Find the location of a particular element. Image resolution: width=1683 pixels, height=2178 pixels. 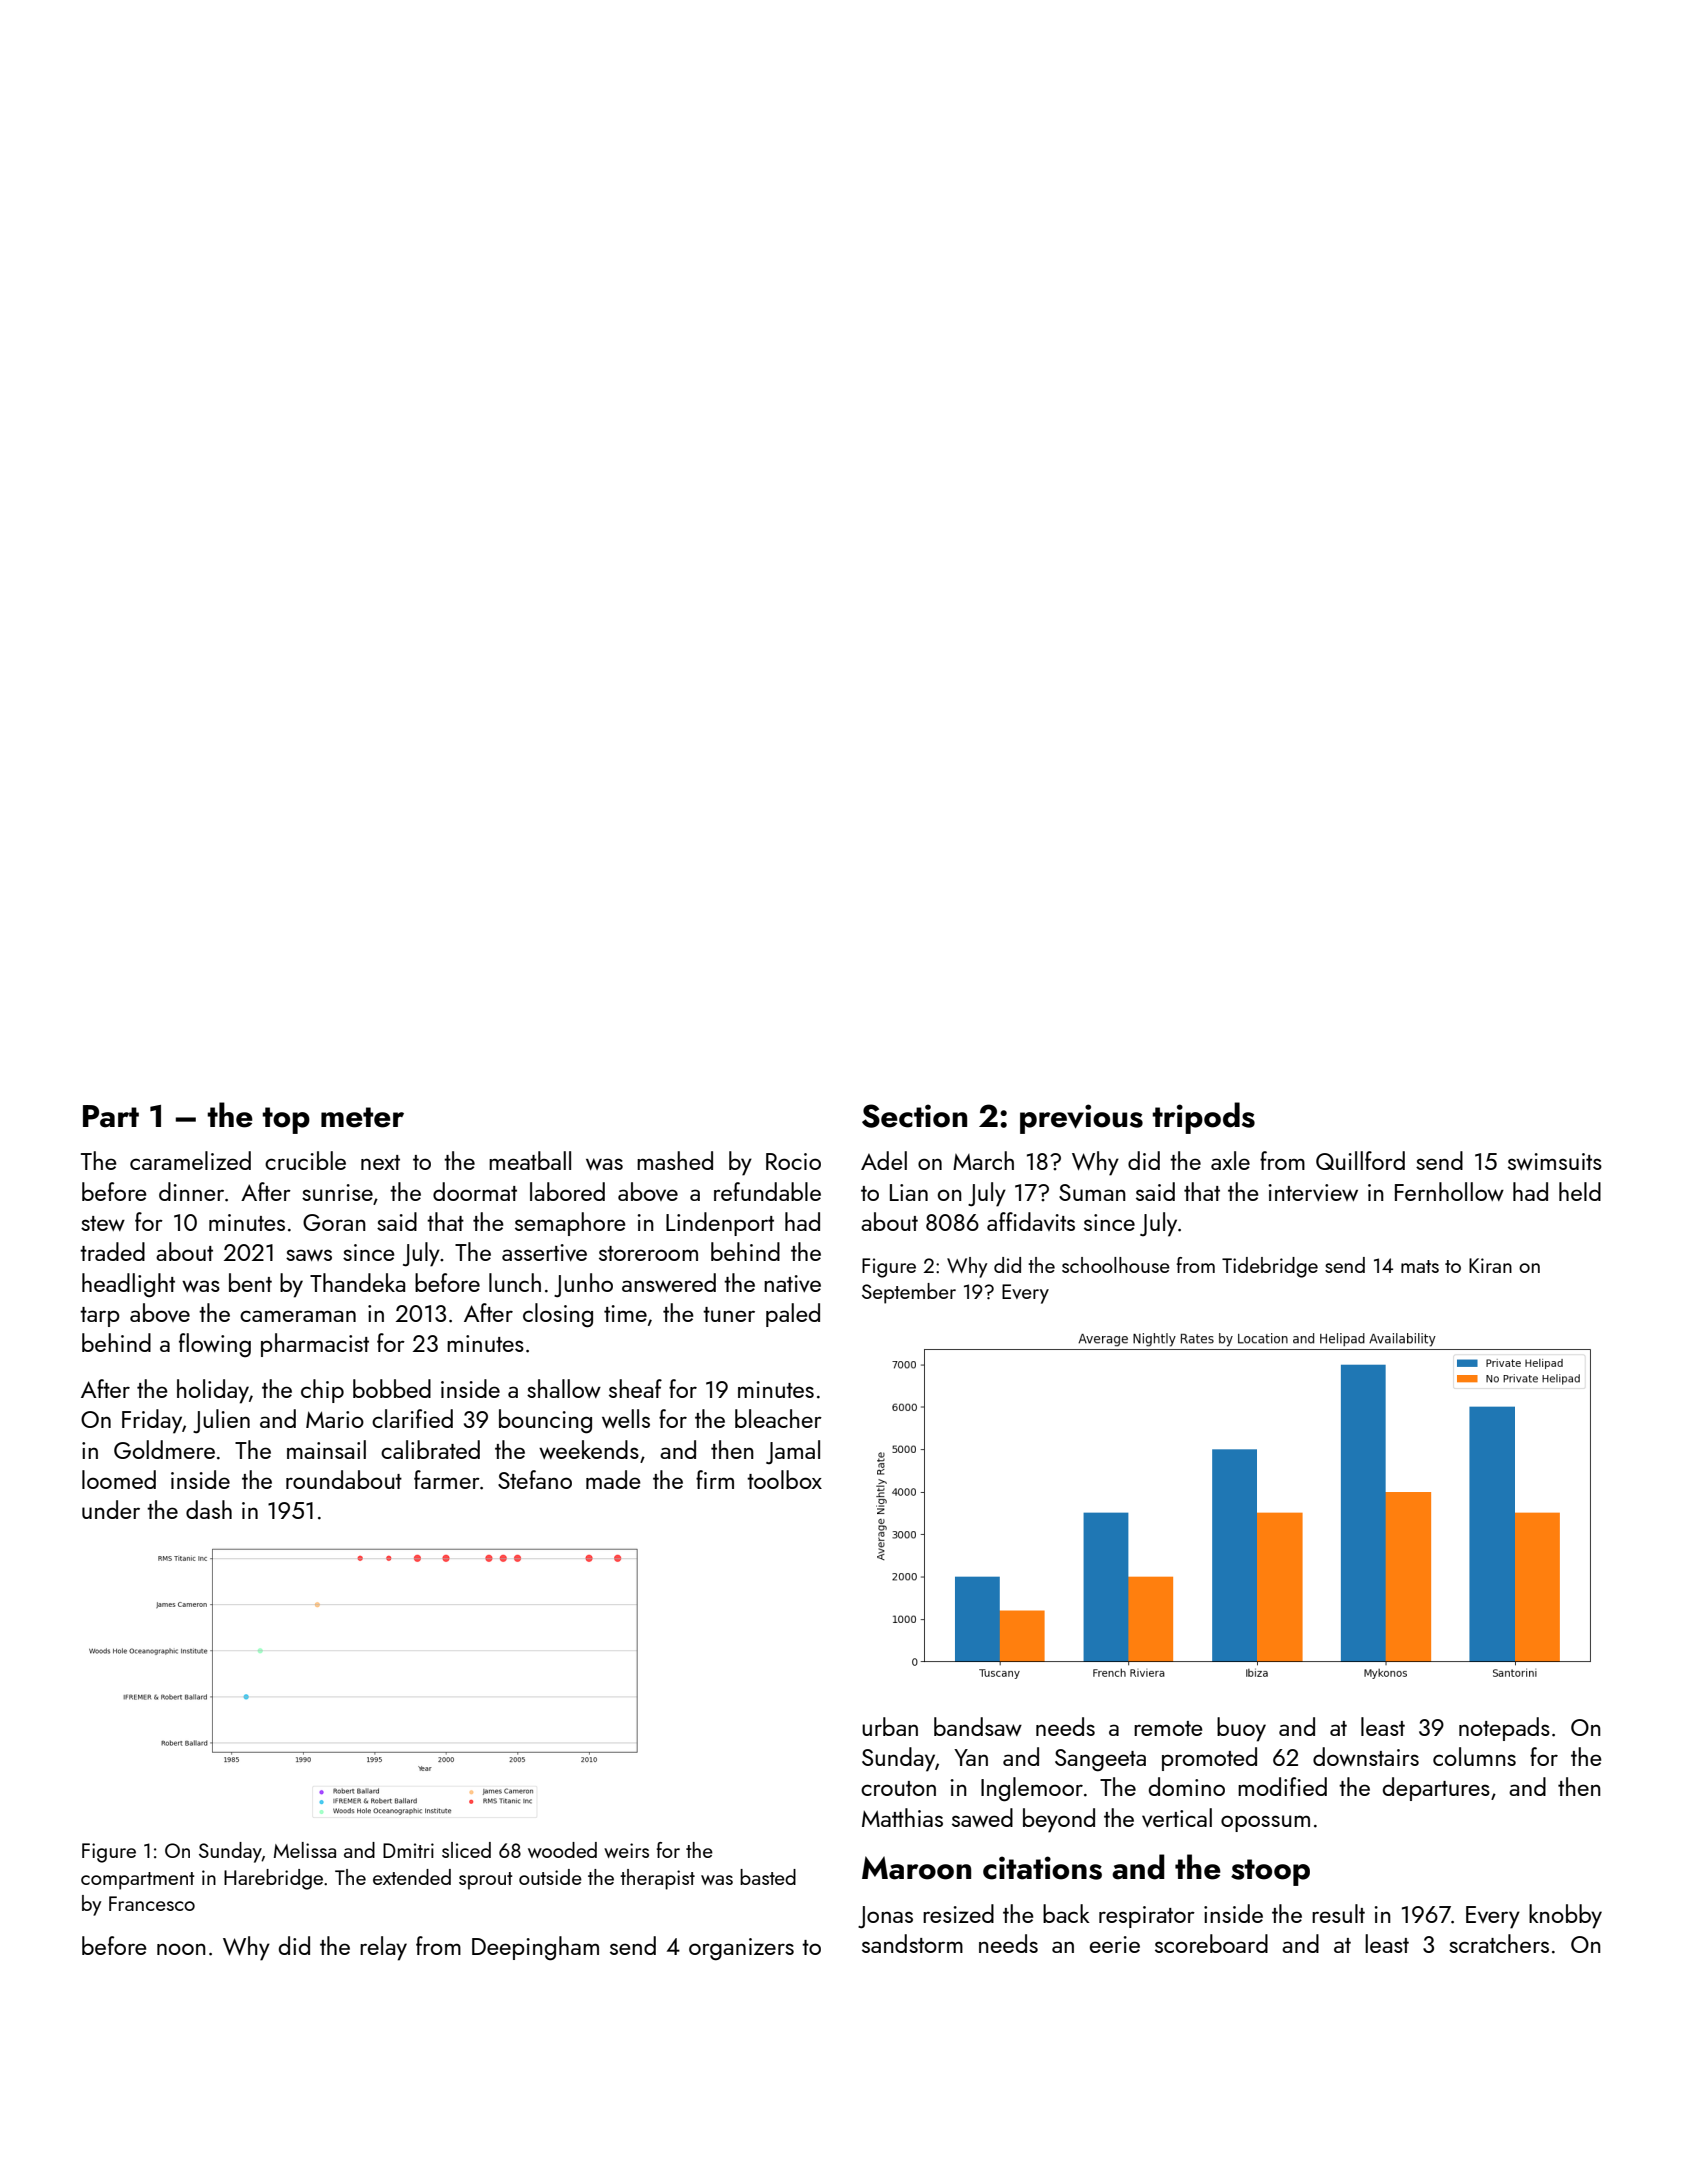

toolbox is located at coordinates (784, 1479).
